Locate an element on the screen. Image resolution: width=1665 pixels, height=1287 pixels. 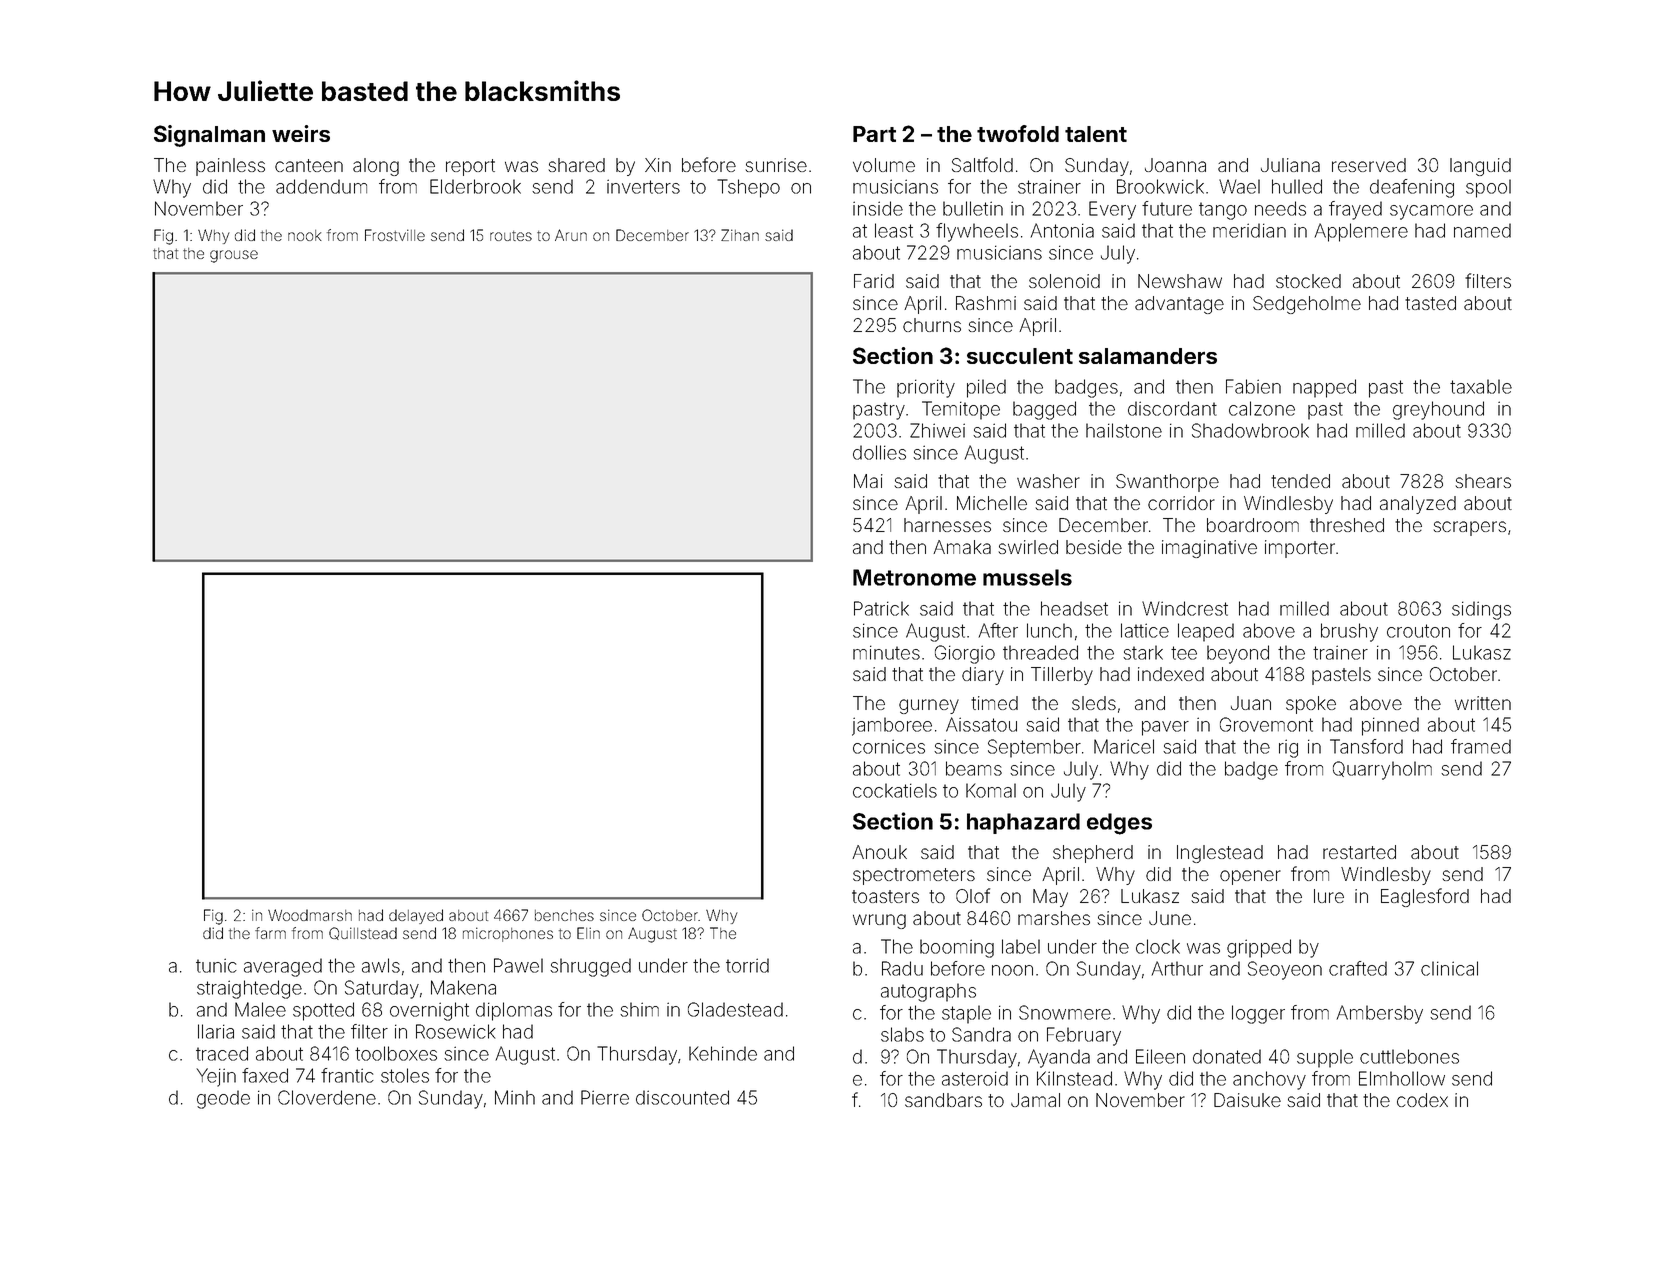
straightedge is located at coordinates (249, 989).
